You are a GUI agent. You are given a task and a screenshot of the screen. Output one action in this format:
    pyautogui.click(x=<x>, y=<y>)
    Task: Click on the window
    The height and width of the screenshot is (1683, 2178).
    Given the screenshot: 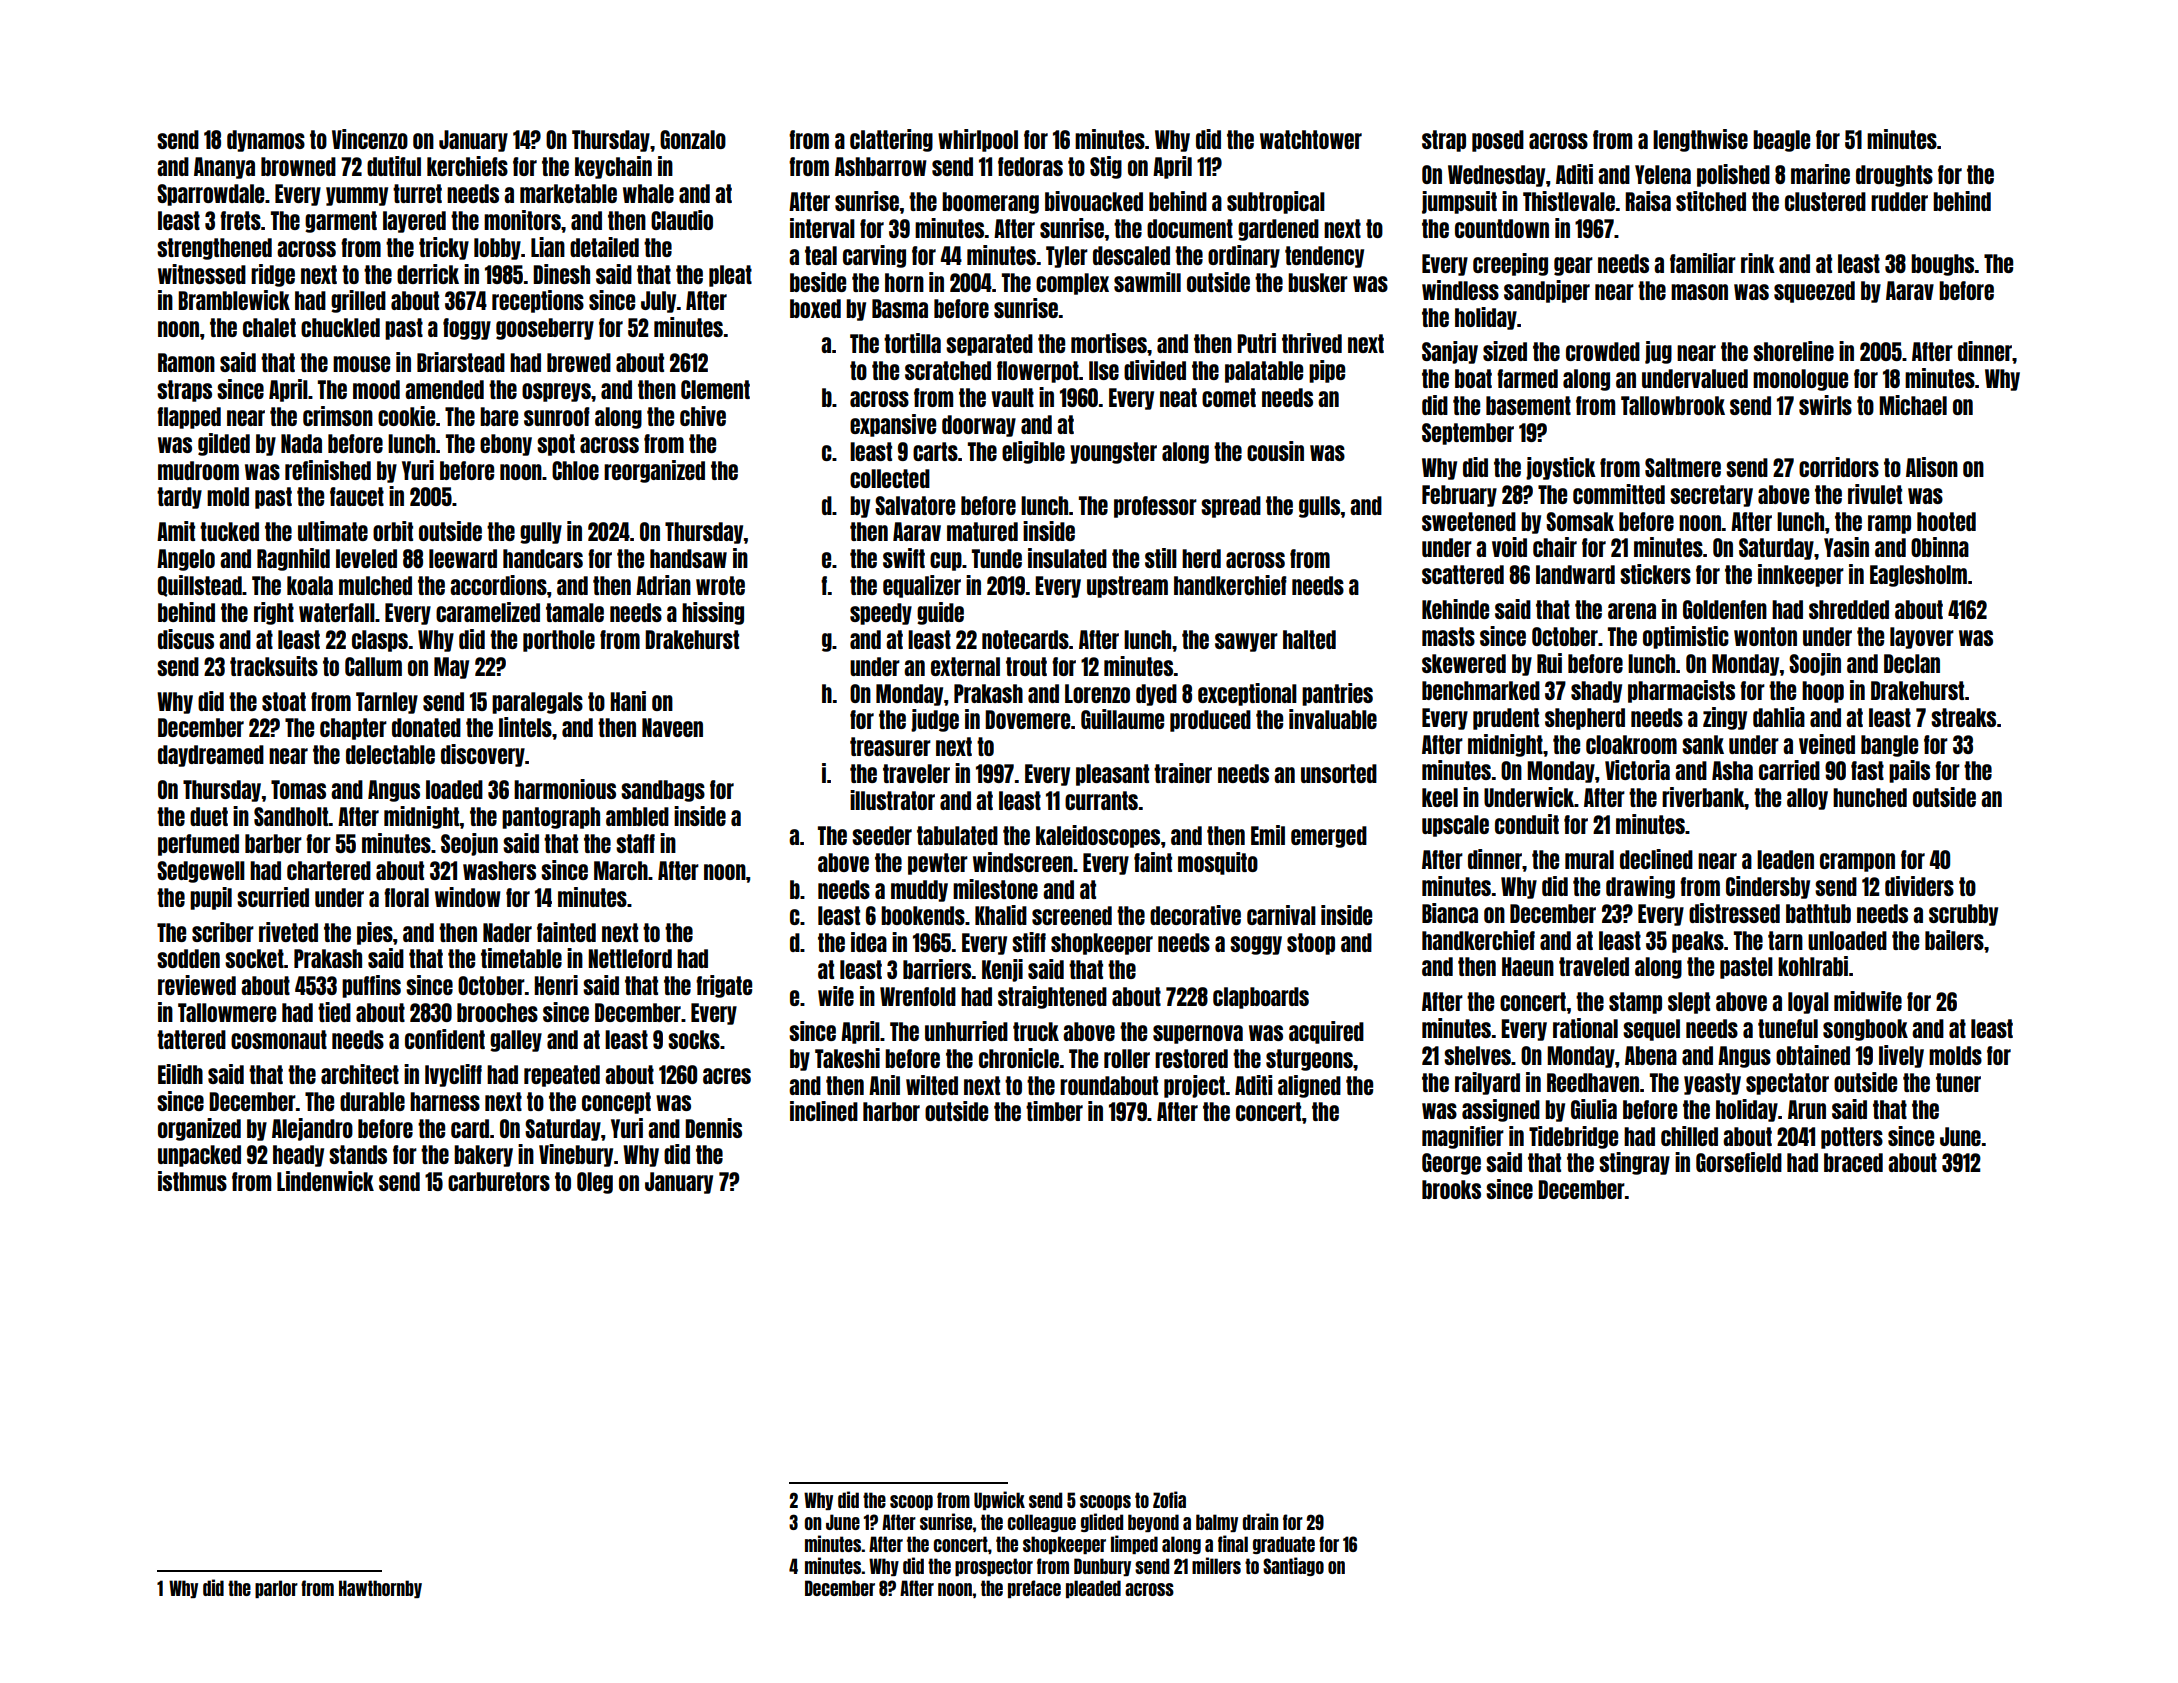 What is the action you would take?
    pyautogui.click(x=468, y=897)
